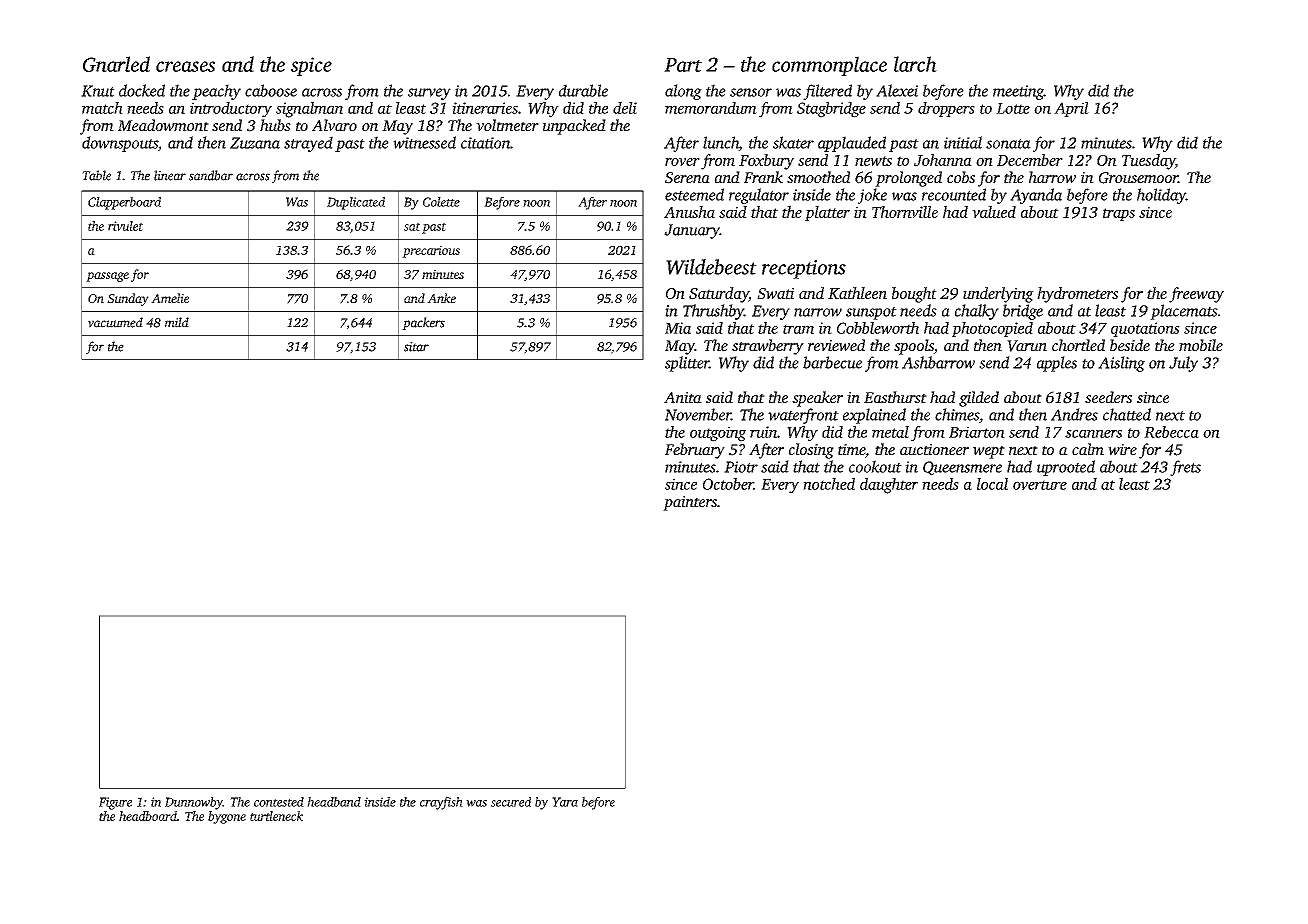 Image resolution: width=1308 pixels, height=924 pixels. I want to click on Anita, so click(683, 397).
